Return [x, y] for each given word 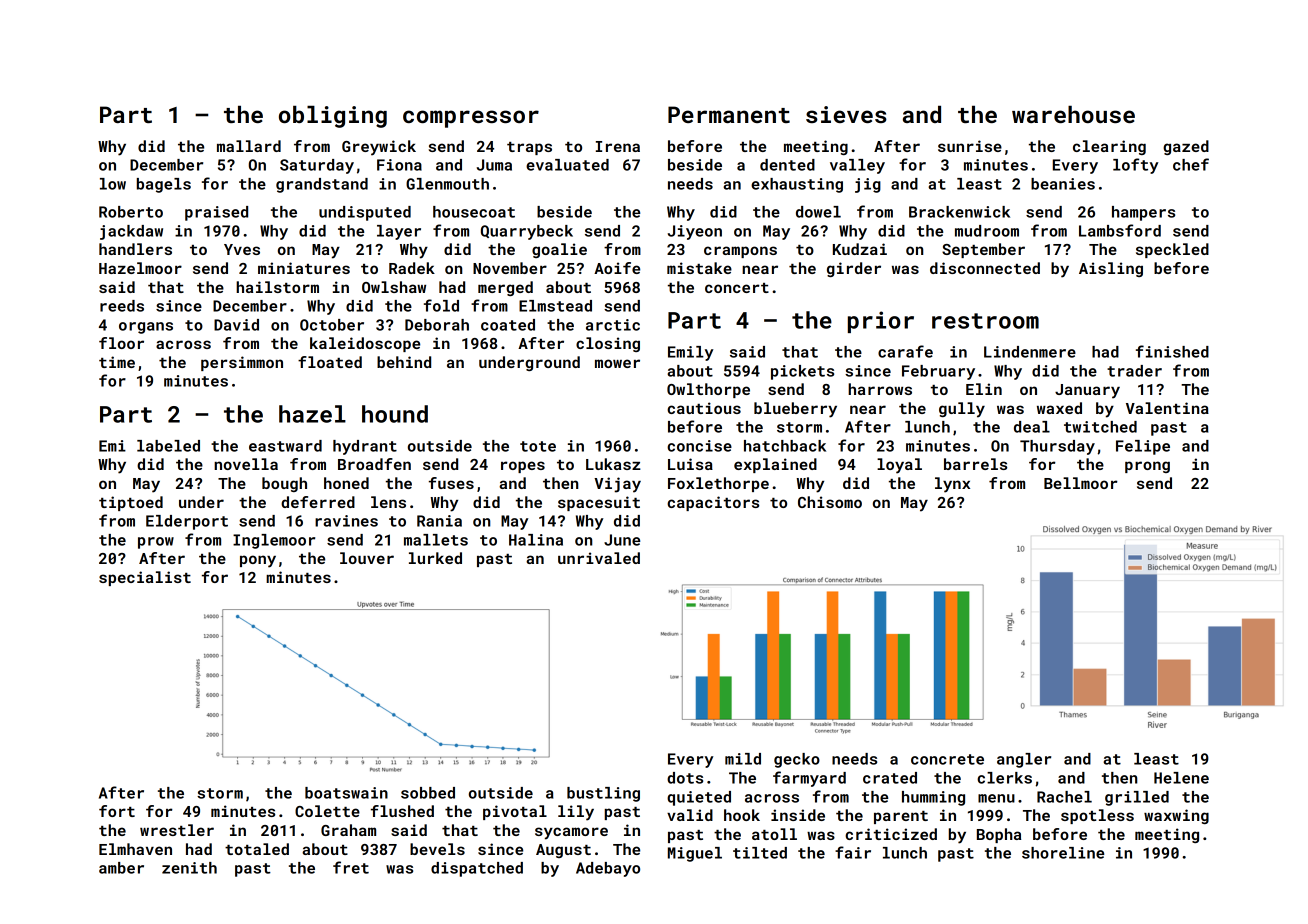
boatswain [346, 793]
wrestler [177, 830]
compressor [471, 119]
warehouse [1073, 114]
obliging [333, 117]
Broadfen [374, 464]
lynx [952, 485]
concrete [947, 759]
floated [330, 362]
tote [538, 446]
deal [1032, 427]
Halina [536, 540]
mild [743, 759]
